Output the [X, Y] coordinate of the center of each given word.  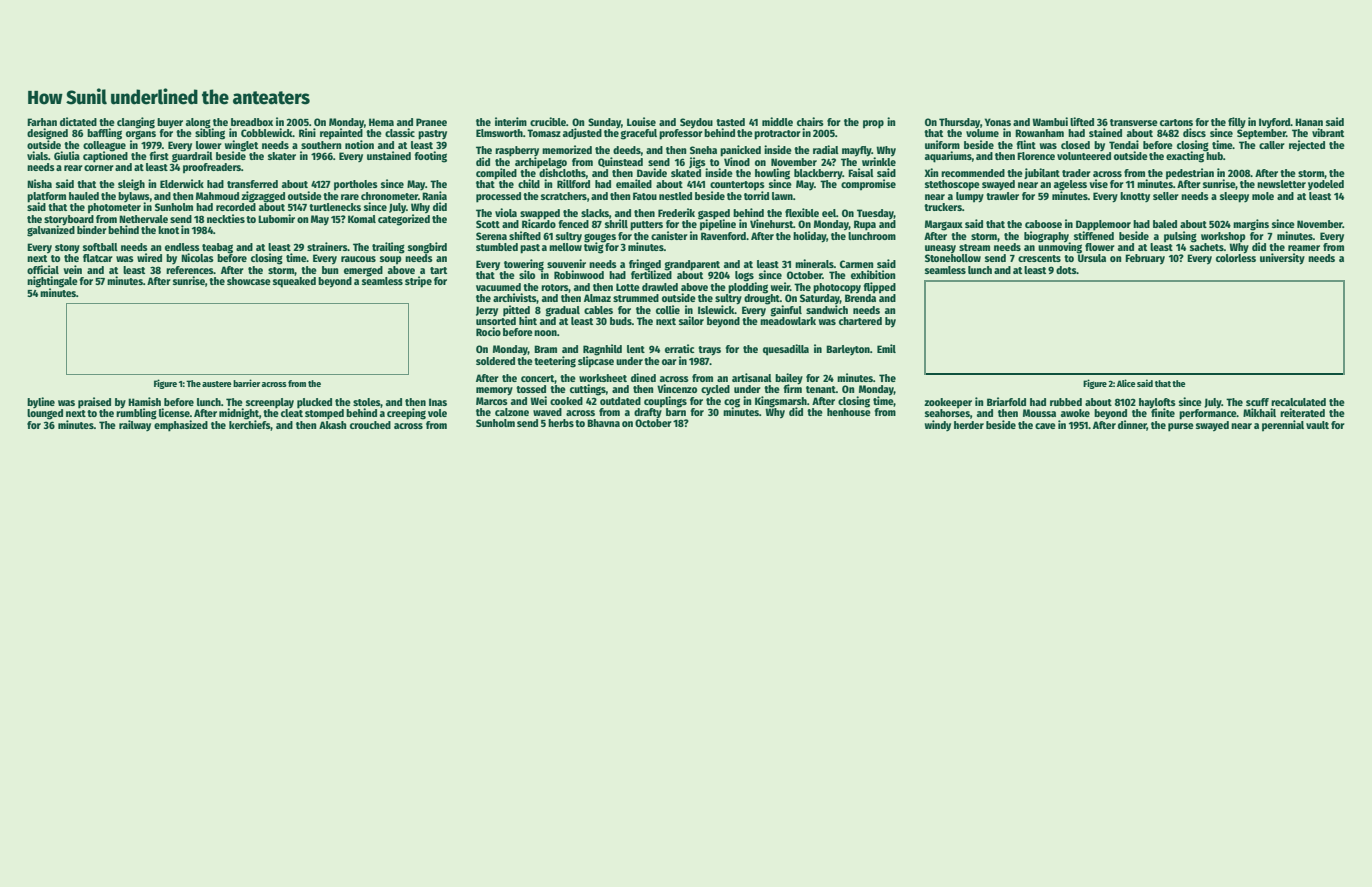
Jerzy [487, 311]
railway [135, 425]
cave [1045, 426]
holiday [810, 237]
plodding [748, 288]
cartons [1176, 122]
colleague [104, 146]
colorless [1236, 258]
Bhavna [603, 423]
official [43, 269]
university [1282, 259]
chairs [810, 121]
